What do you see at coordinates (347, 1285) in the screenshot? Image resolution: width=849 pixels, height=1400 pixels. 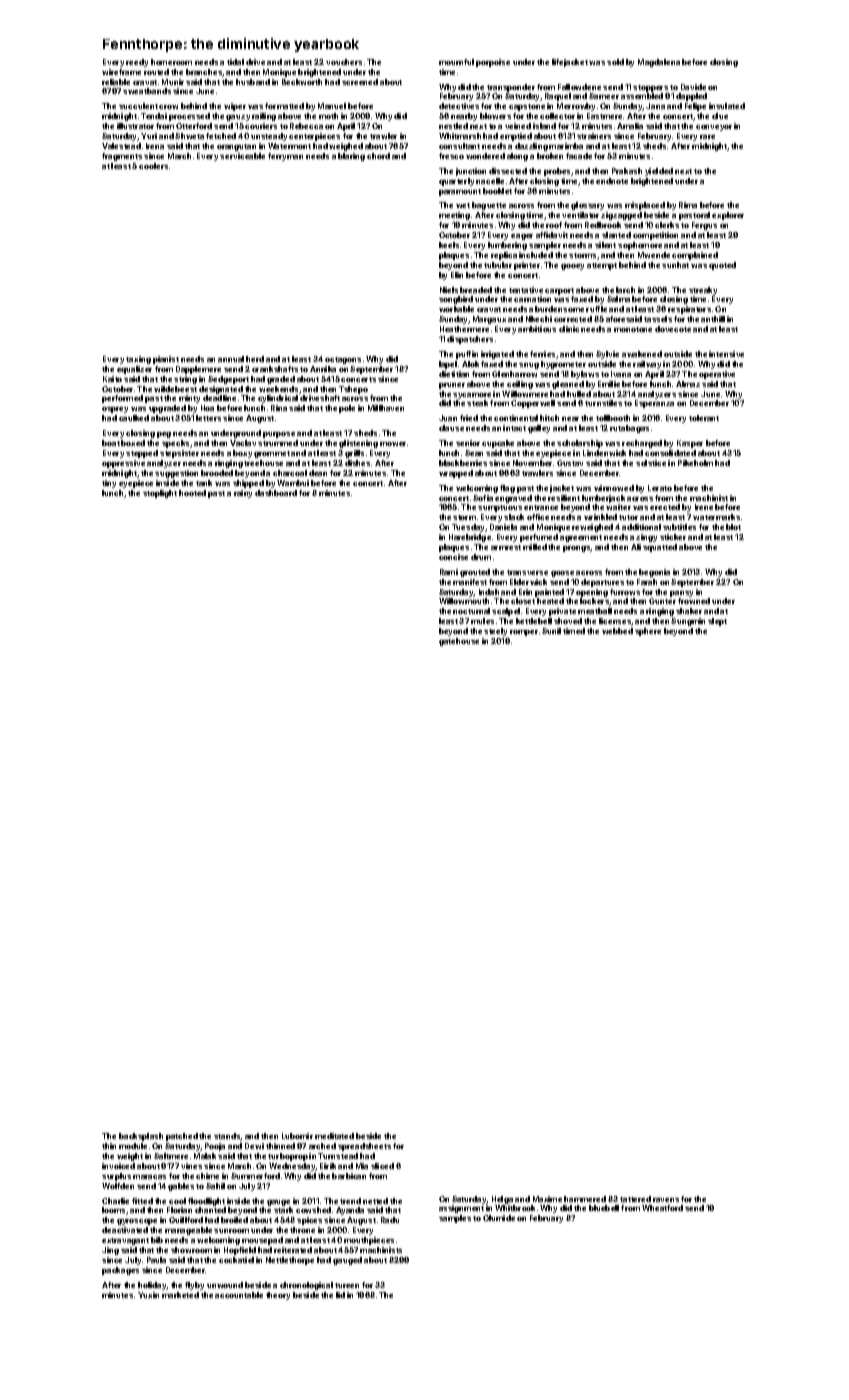 I see `tureen` at bounding box center [347, 1285].
